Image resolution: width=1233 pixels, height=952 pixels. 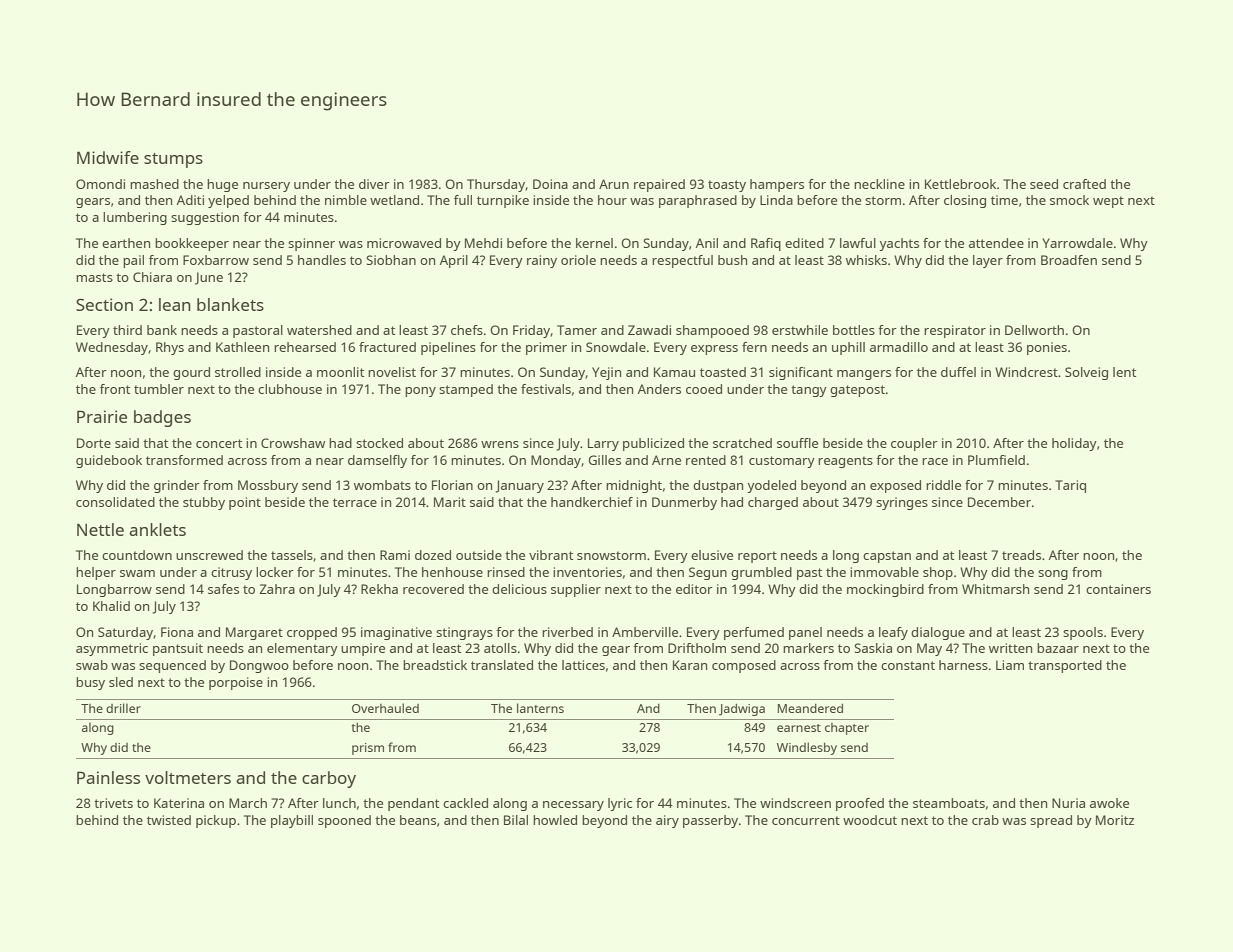 I want to click on Midwife, so click(x=108, y=157).
